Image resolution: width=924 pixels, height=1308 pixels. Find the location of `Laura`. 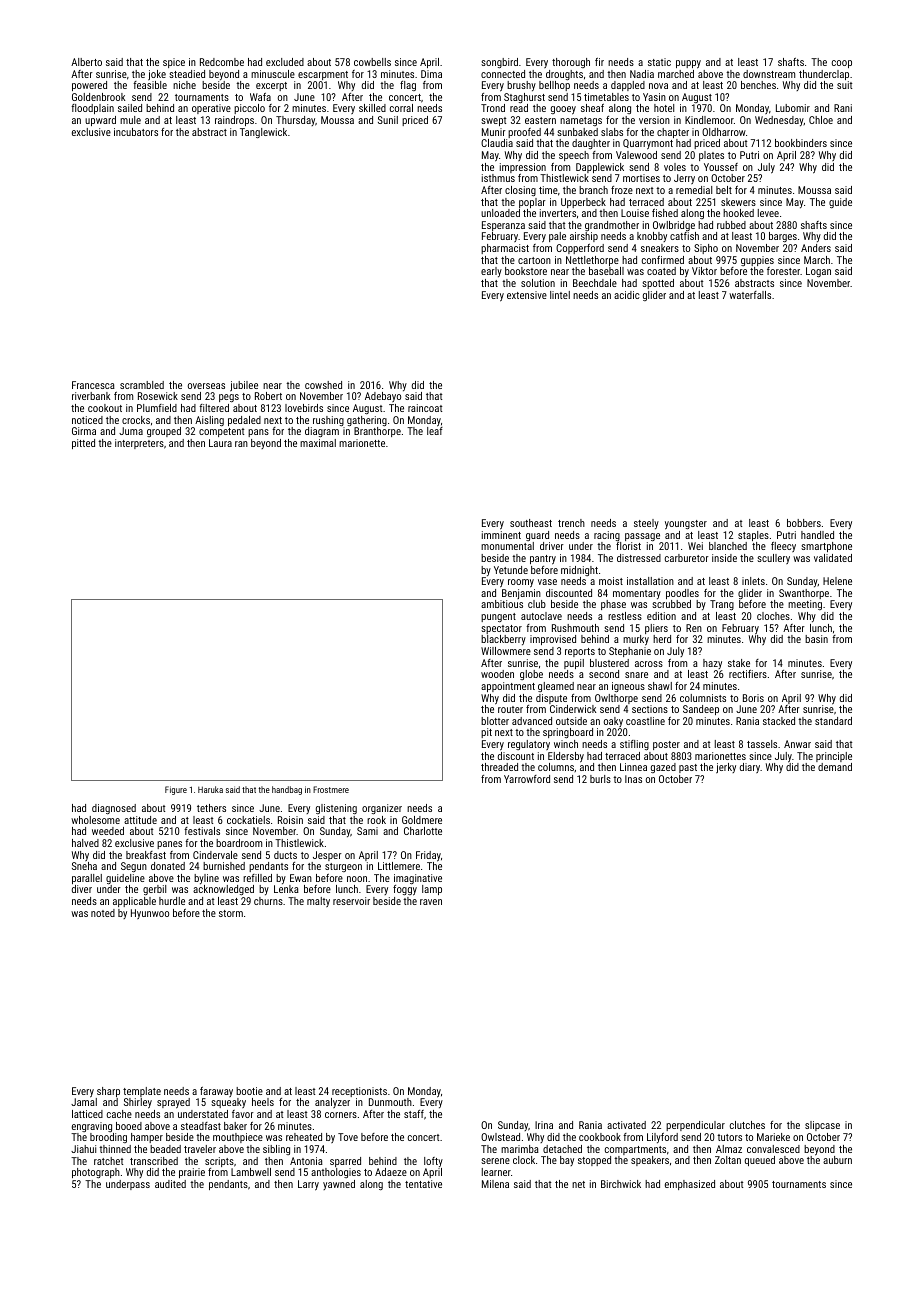

Laura is located at coordinates (220, 443).
